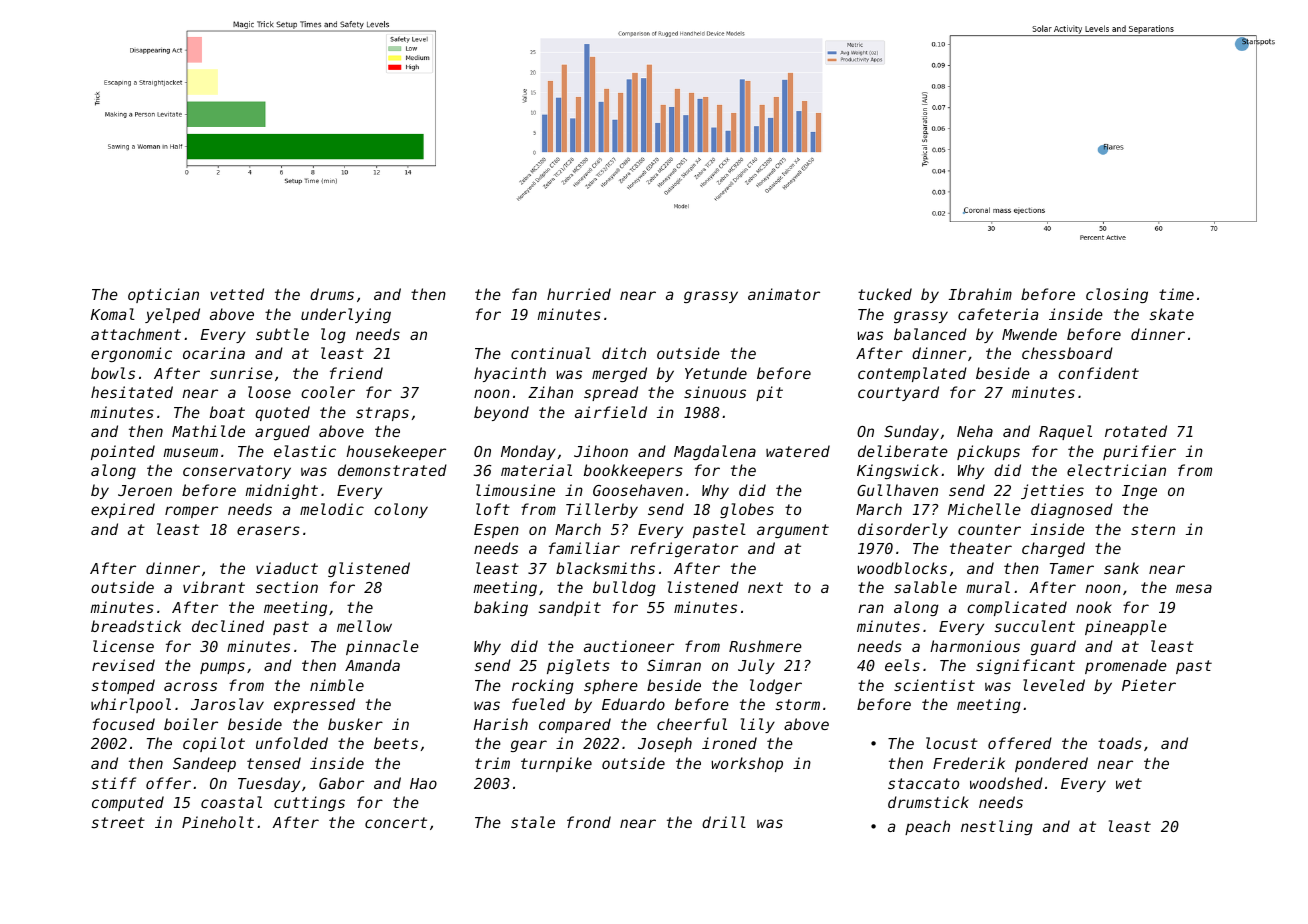  I want to click on skate, so click(1171, 314).
